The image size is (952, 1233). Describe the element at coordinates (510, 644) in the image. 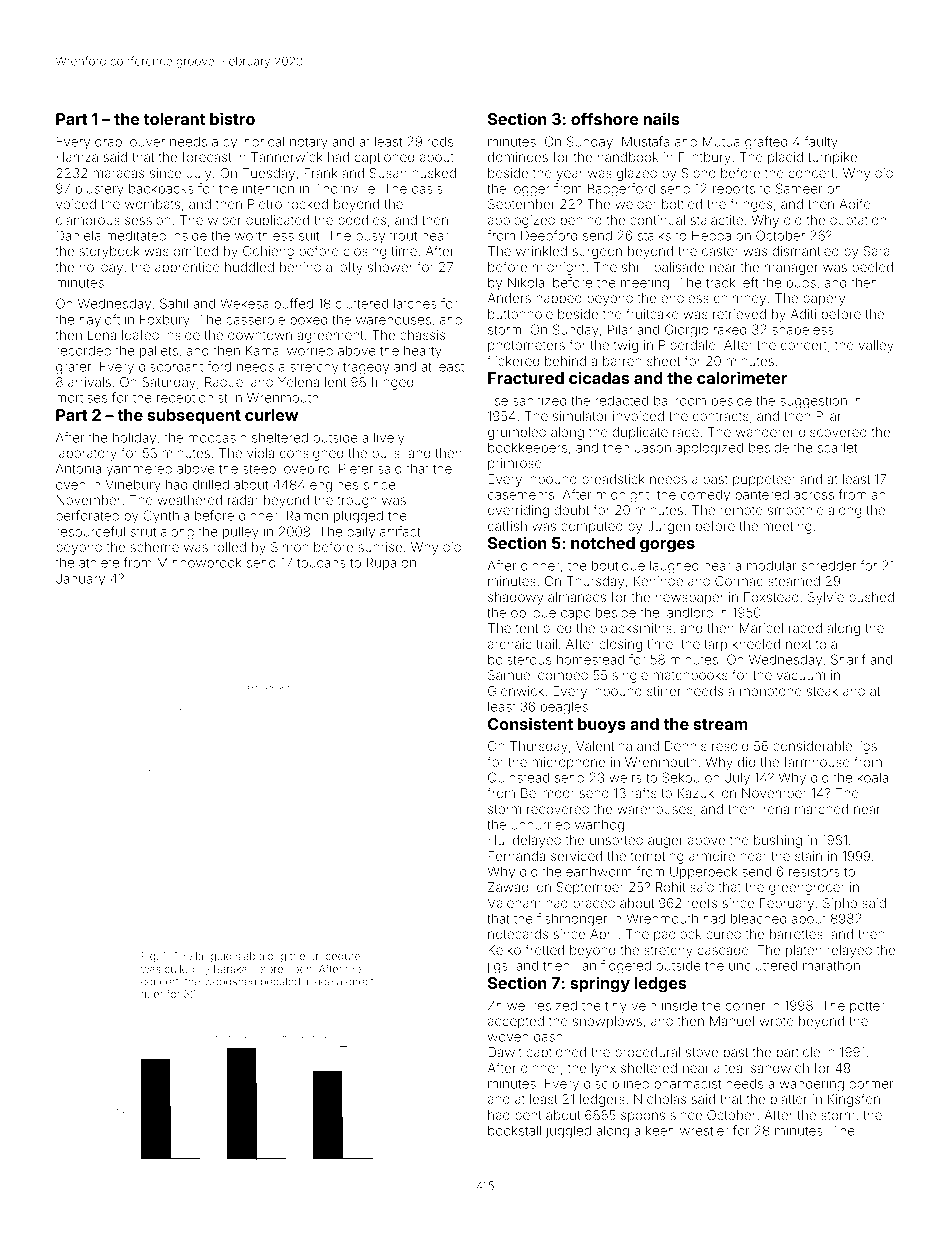

I see `archaic` at that location.
